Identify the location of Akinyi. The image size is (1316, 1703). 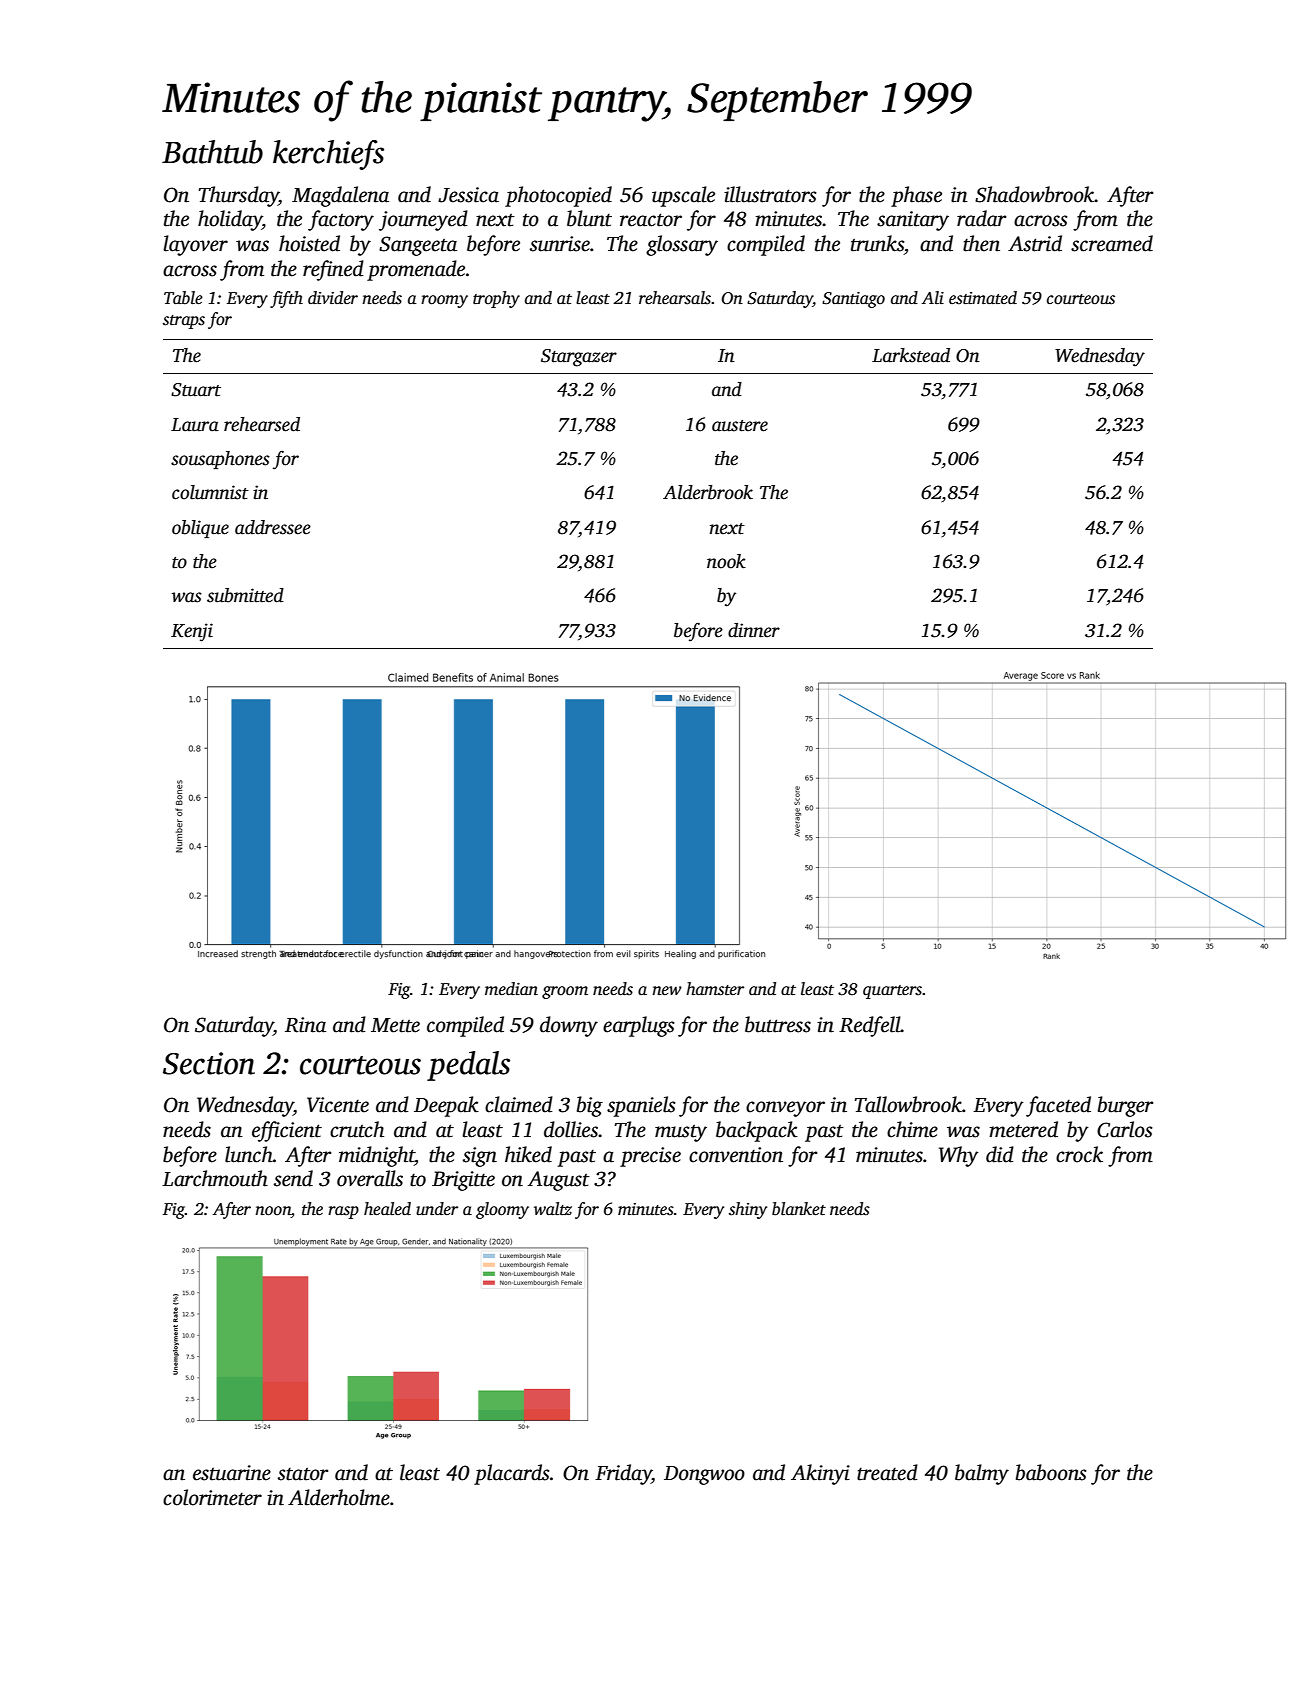
(820, 1474).
